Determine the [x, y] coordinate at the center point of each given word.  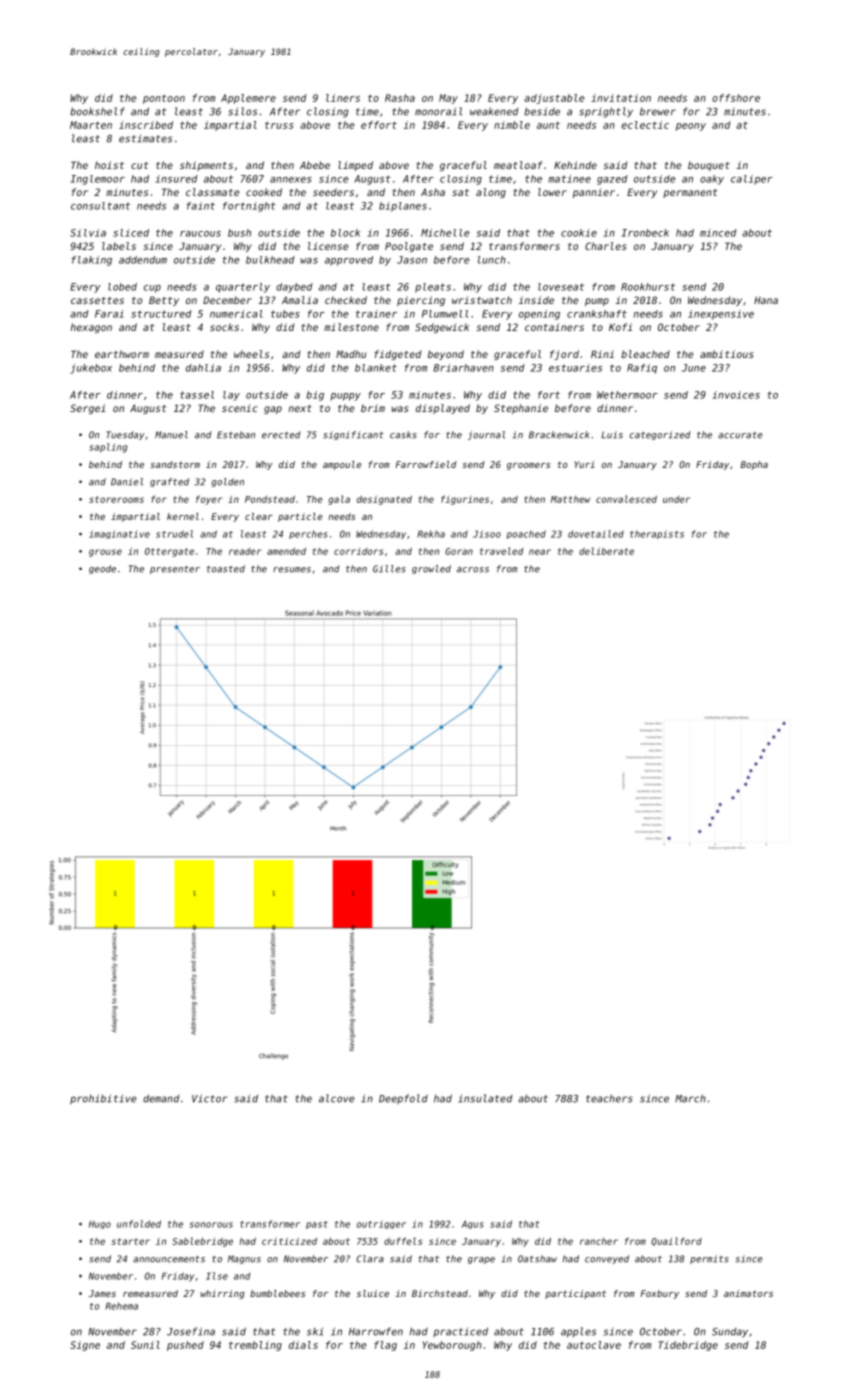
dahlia [203, 368]
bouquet [709, 166]
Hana [766, 300]
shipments [206, 166]
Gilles [389, 569]
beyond [446, 355]
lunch [492, 260]
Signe [85, 1346]
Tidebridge [688, 1346]
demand [161, 1098]
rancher [599, 1241]
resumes [292, 570]
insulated [485, 1098]
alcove [336, 1098]
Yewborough [452, 1346]
